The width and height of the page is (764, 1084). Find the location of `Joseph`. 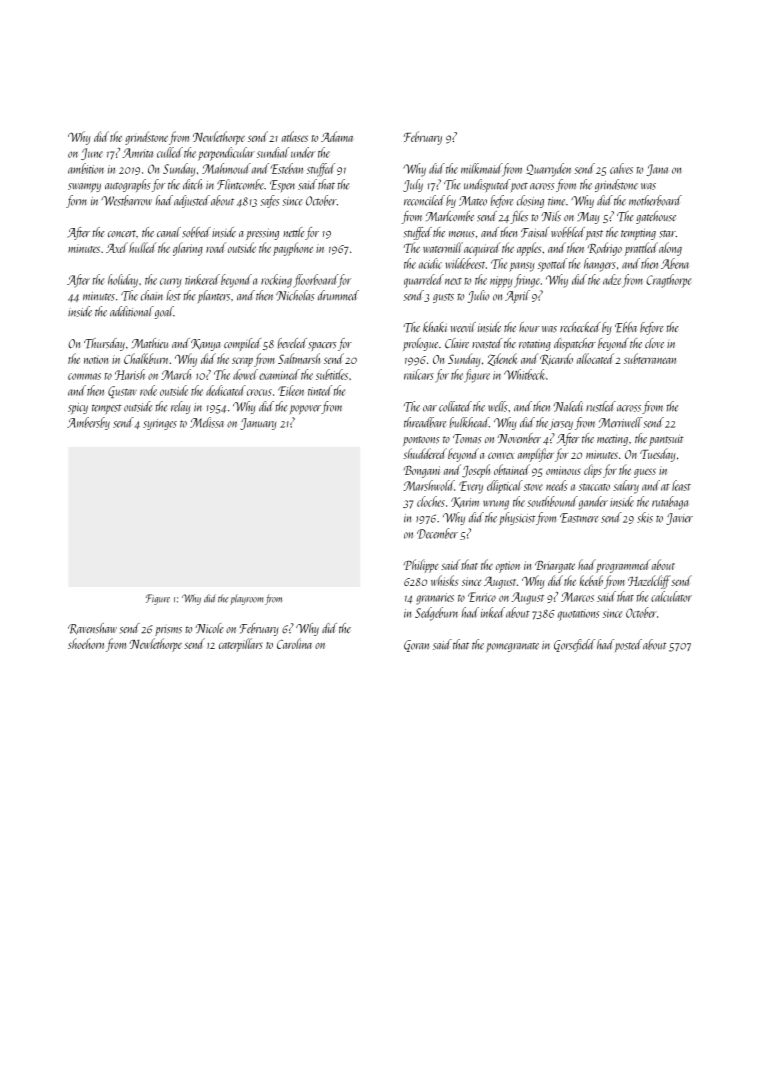

Joseph is located at coordinates (476, 471).
